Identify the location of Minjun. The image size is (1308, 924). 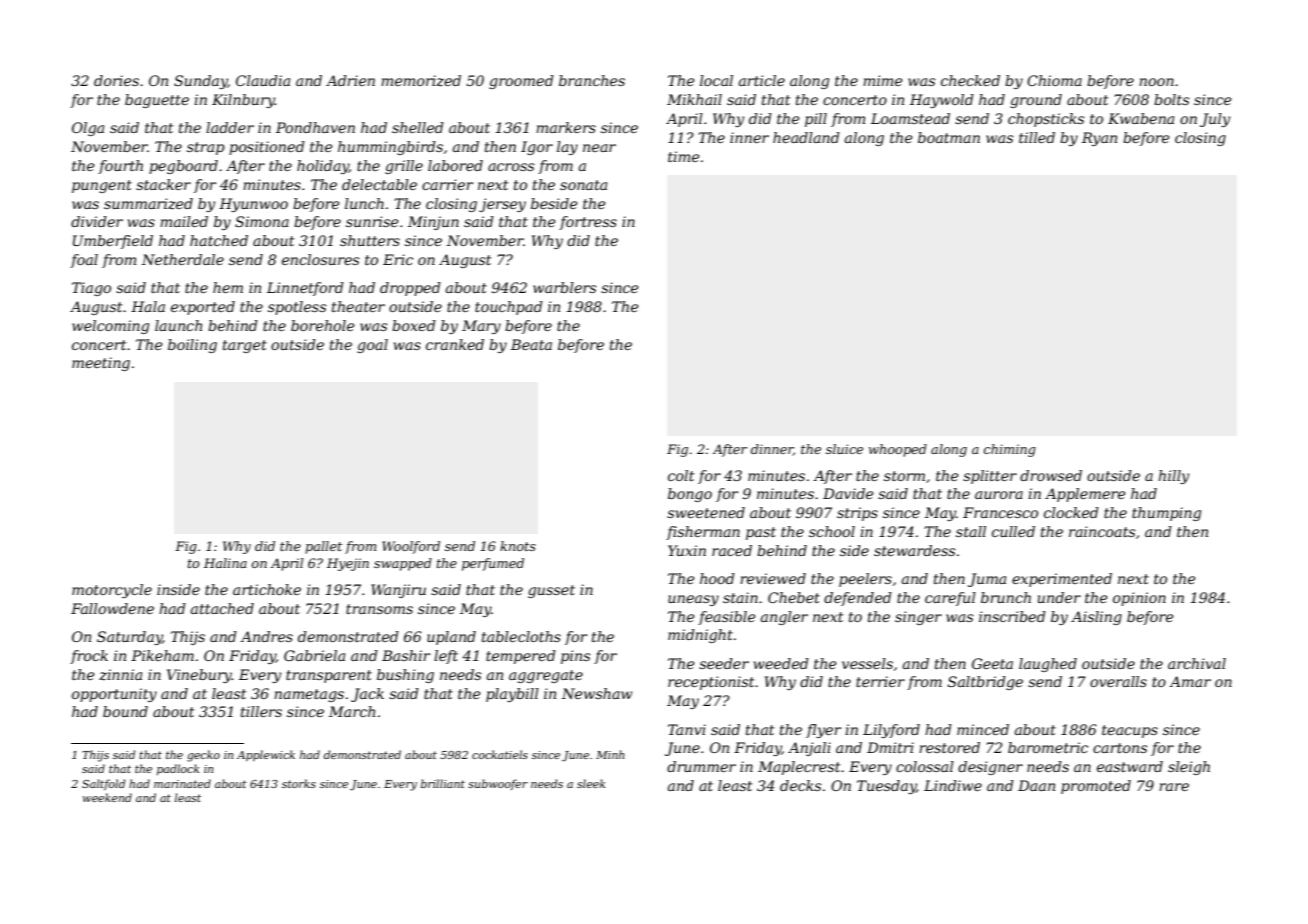
(433, 223).
